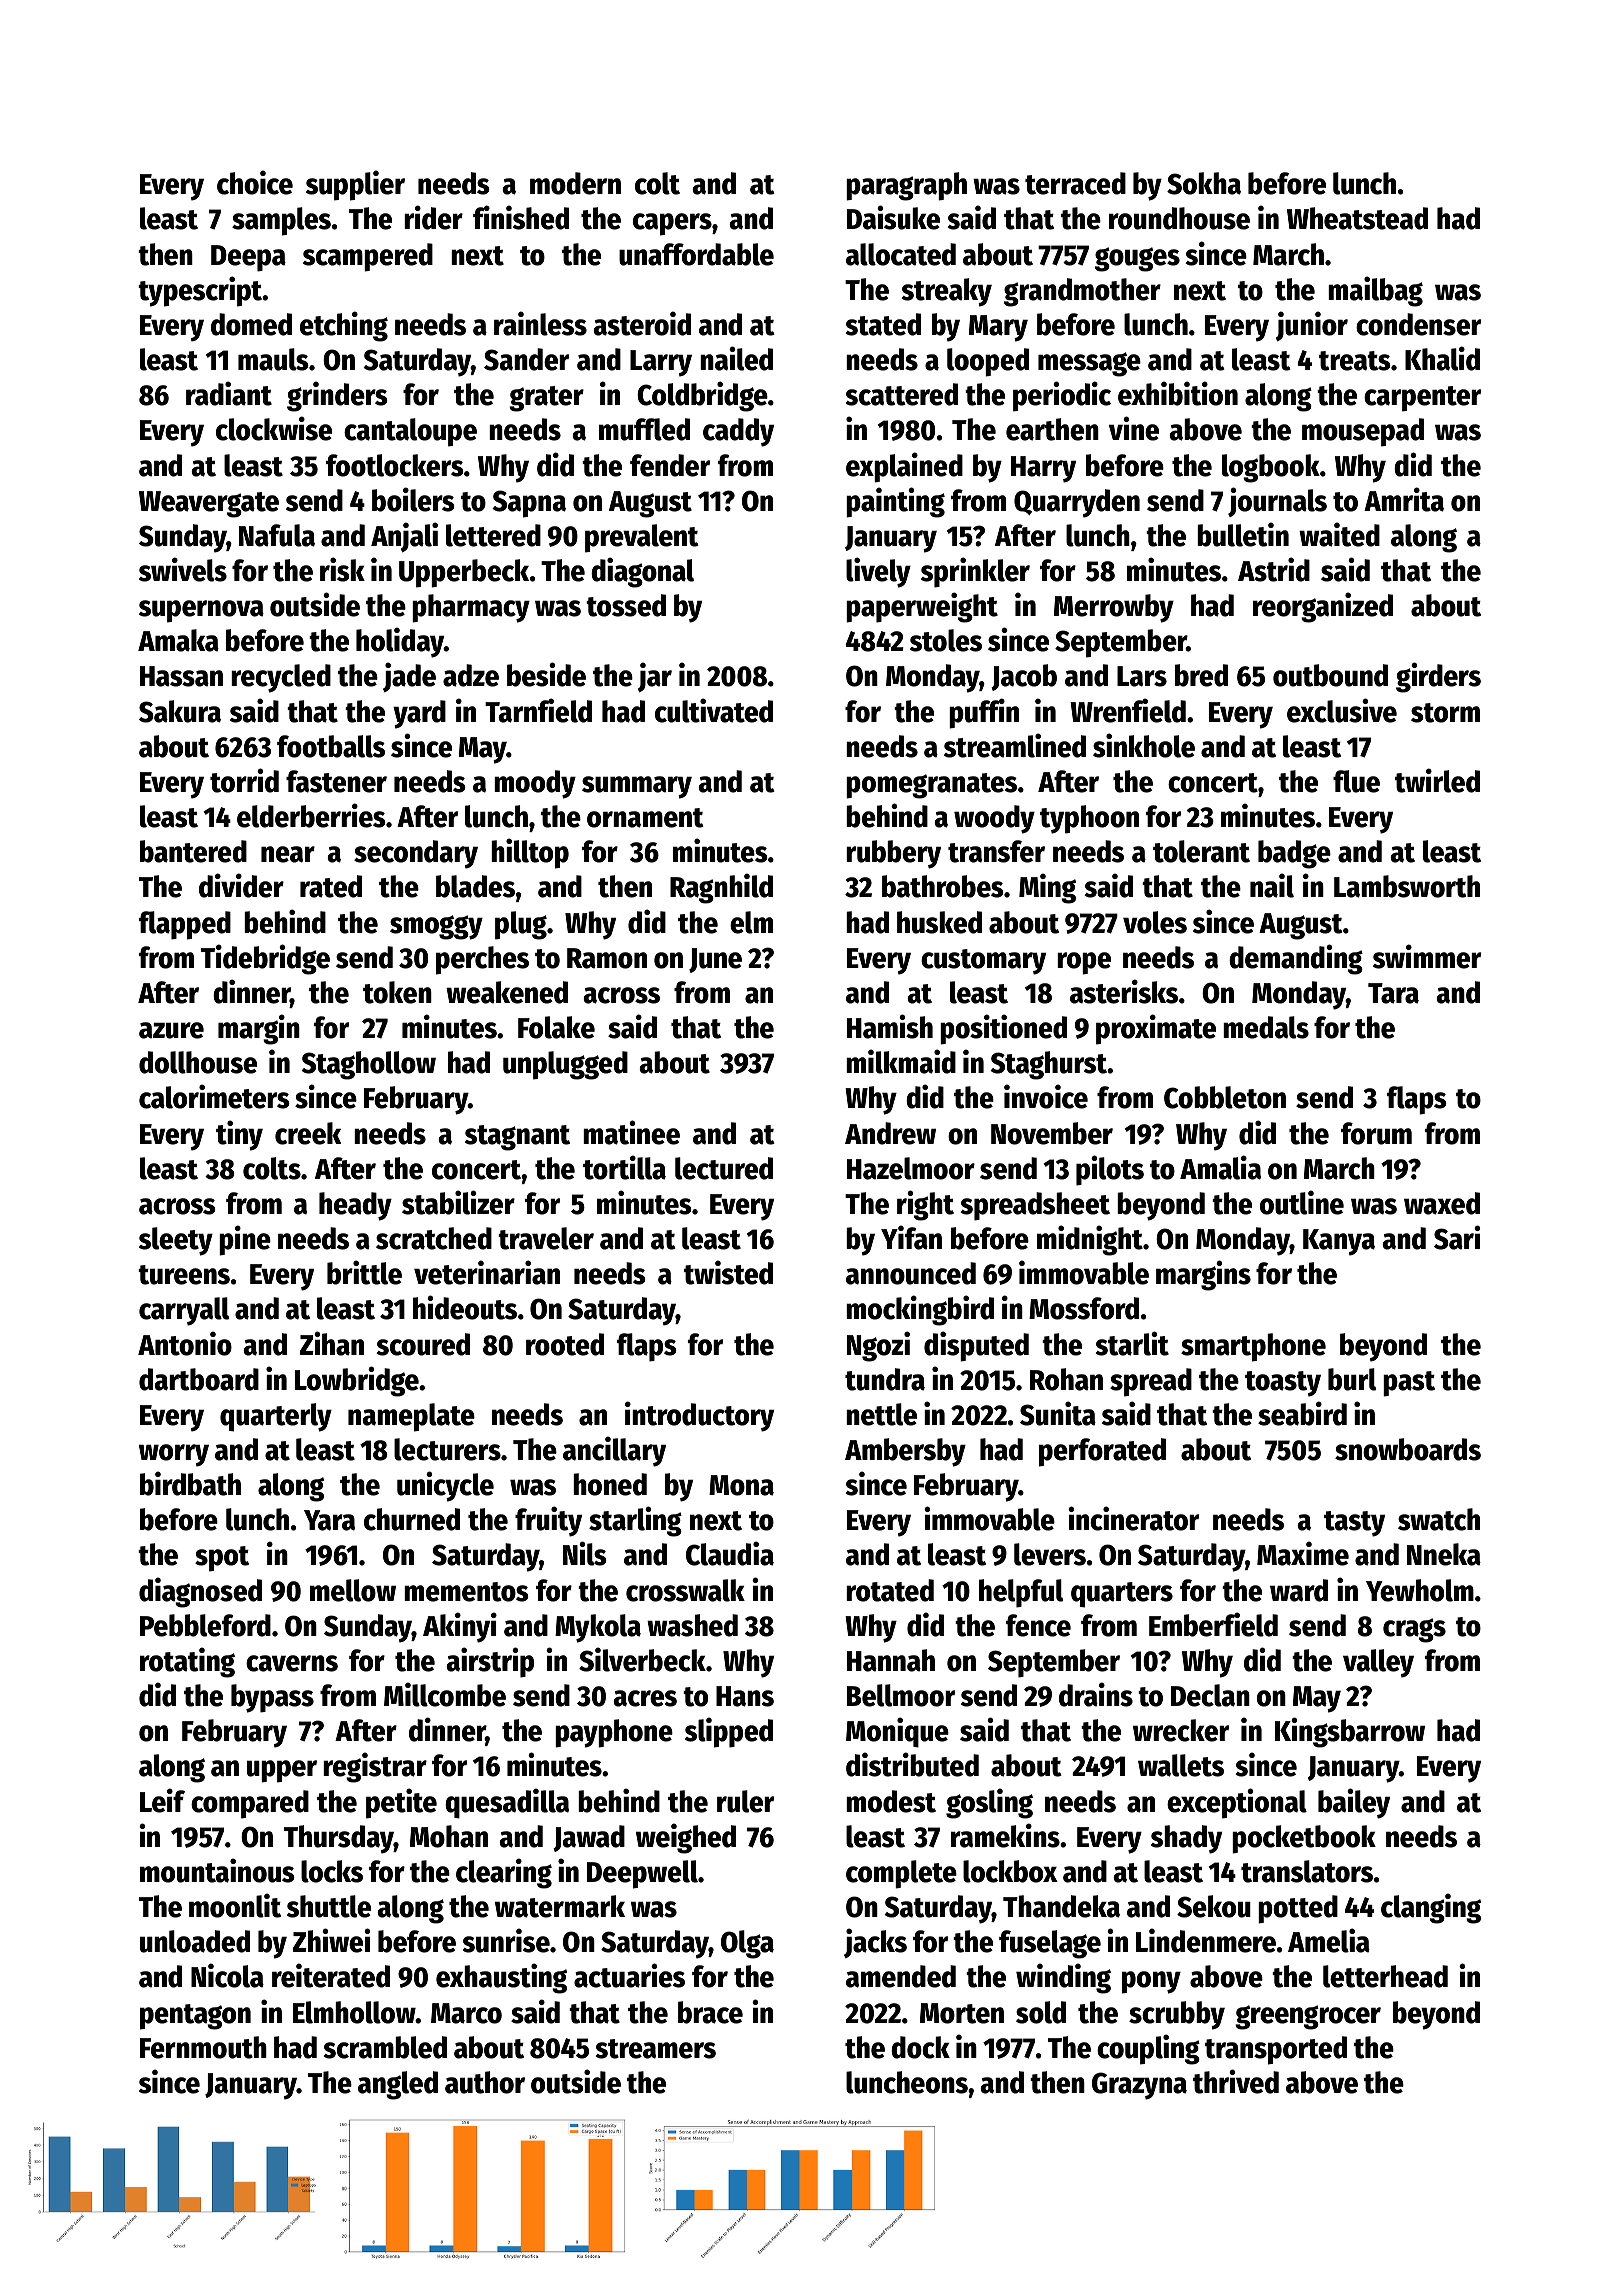  Describe the element at coordinates (1442, 358) in the image. I see `Khalid` at that location.
